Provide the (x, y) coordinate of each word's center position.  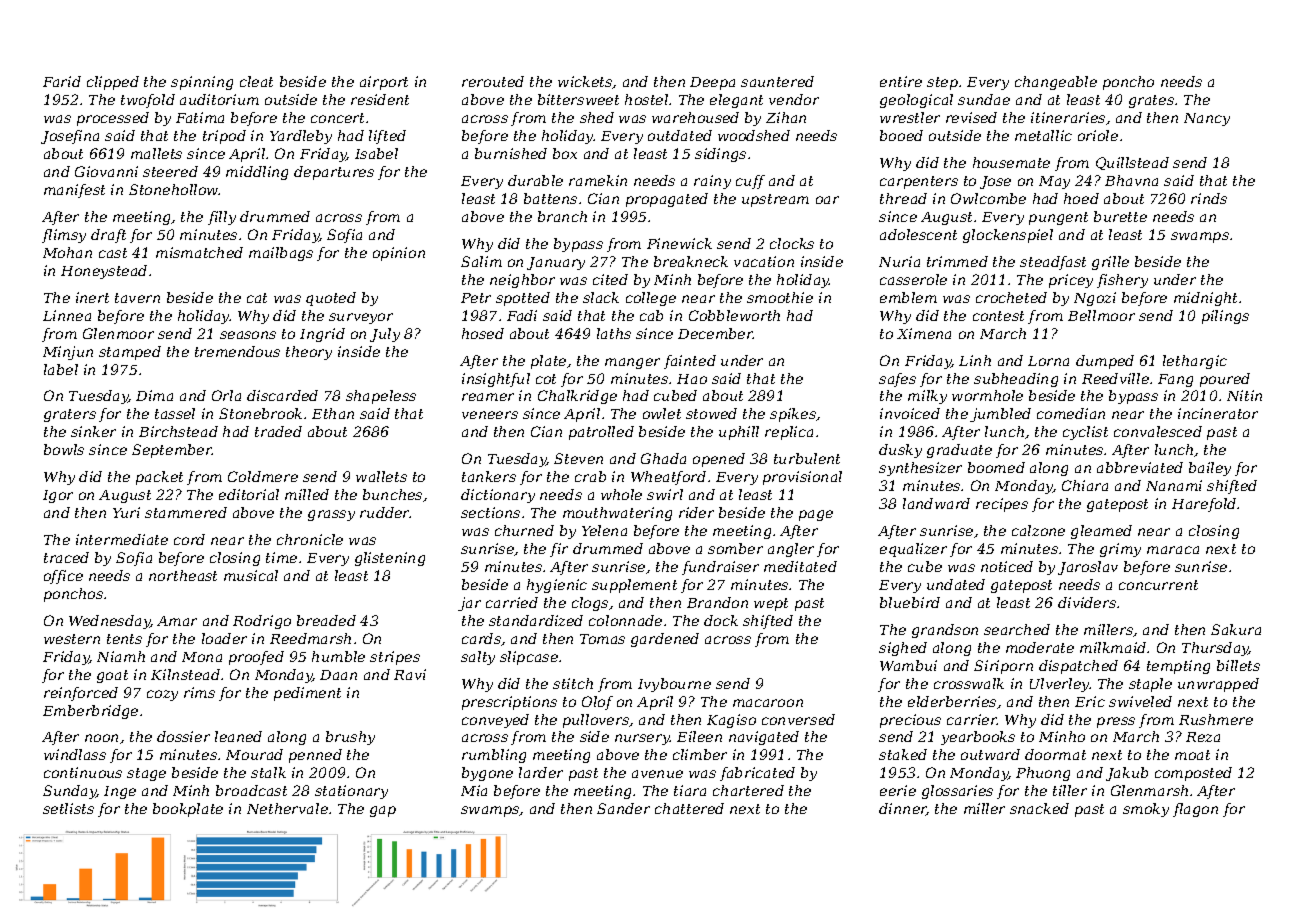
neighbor (522, 281)
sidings (720, 155)
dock (721, 620)
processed (113, 119)
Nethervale (287, 808)
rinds (1209, 198)
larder (541, 772)
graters (70, 415)
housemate (1011, 162)
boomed (996, 467)
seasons (248, 335)
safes (897, 380)
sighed (903, 649)
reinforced (81, 694)
